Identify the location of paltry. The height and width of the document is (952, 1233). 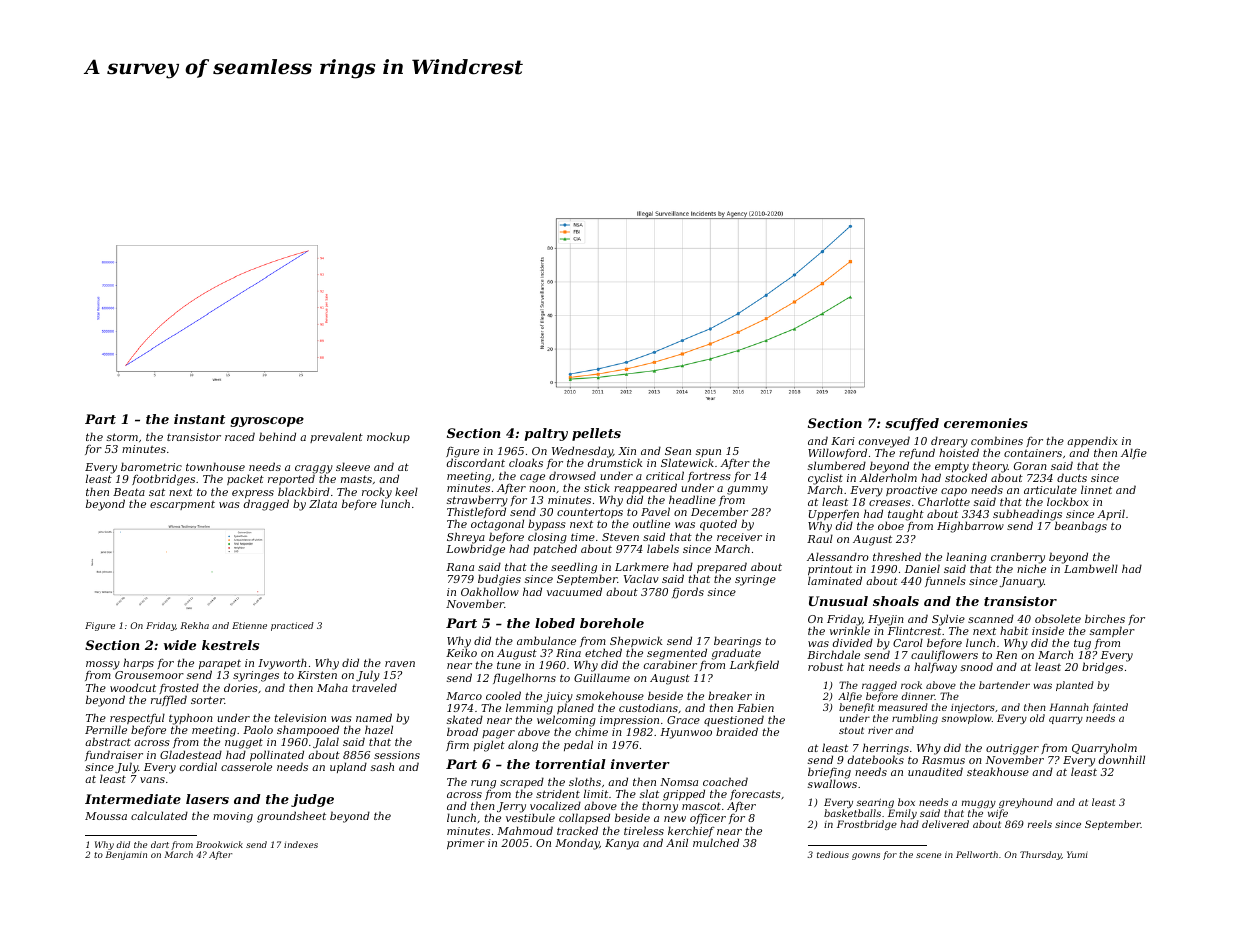
(546, 434).
